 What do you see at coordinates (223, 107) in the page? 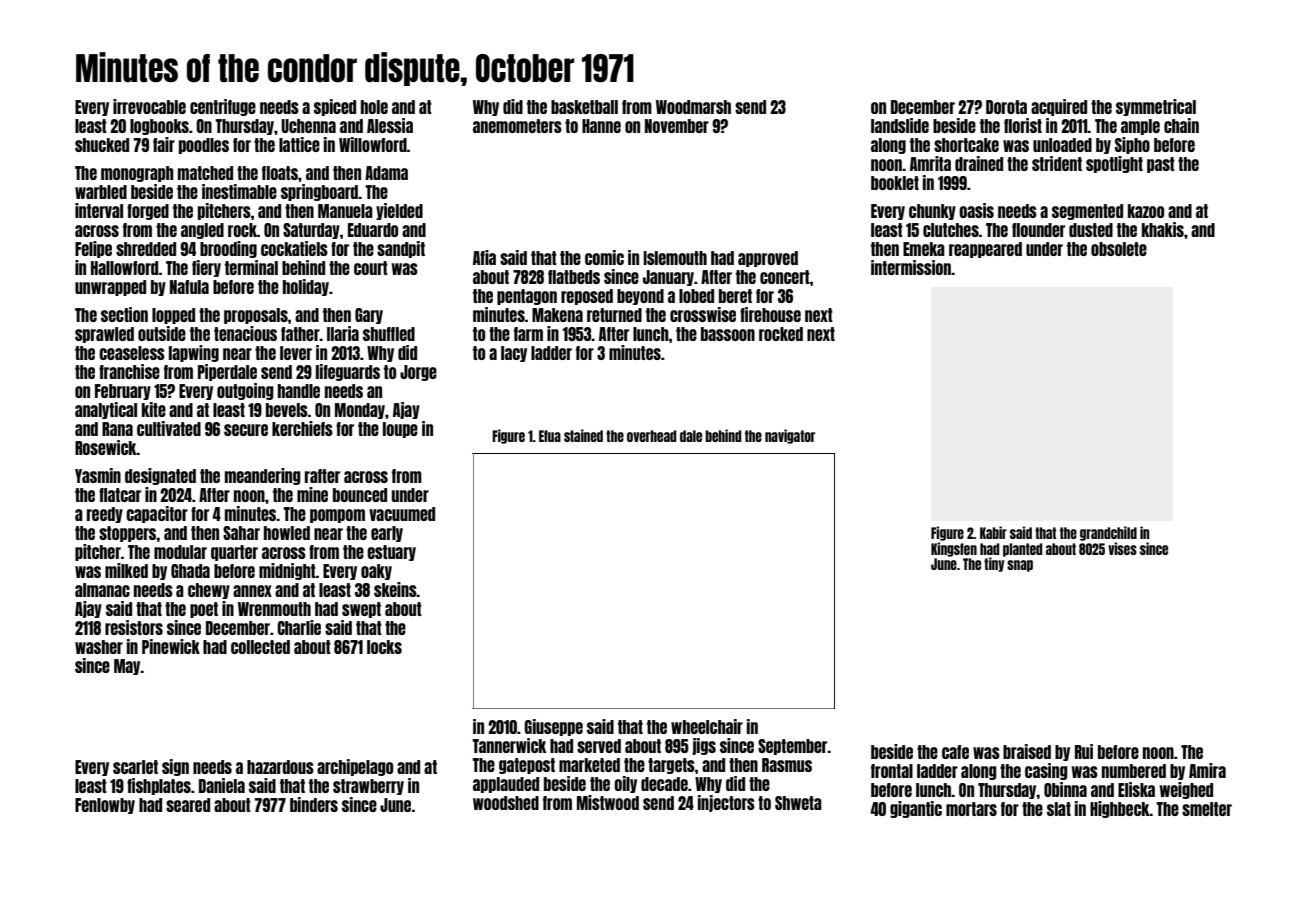
I see `centrifuge` at bounding box center [223, 107].
